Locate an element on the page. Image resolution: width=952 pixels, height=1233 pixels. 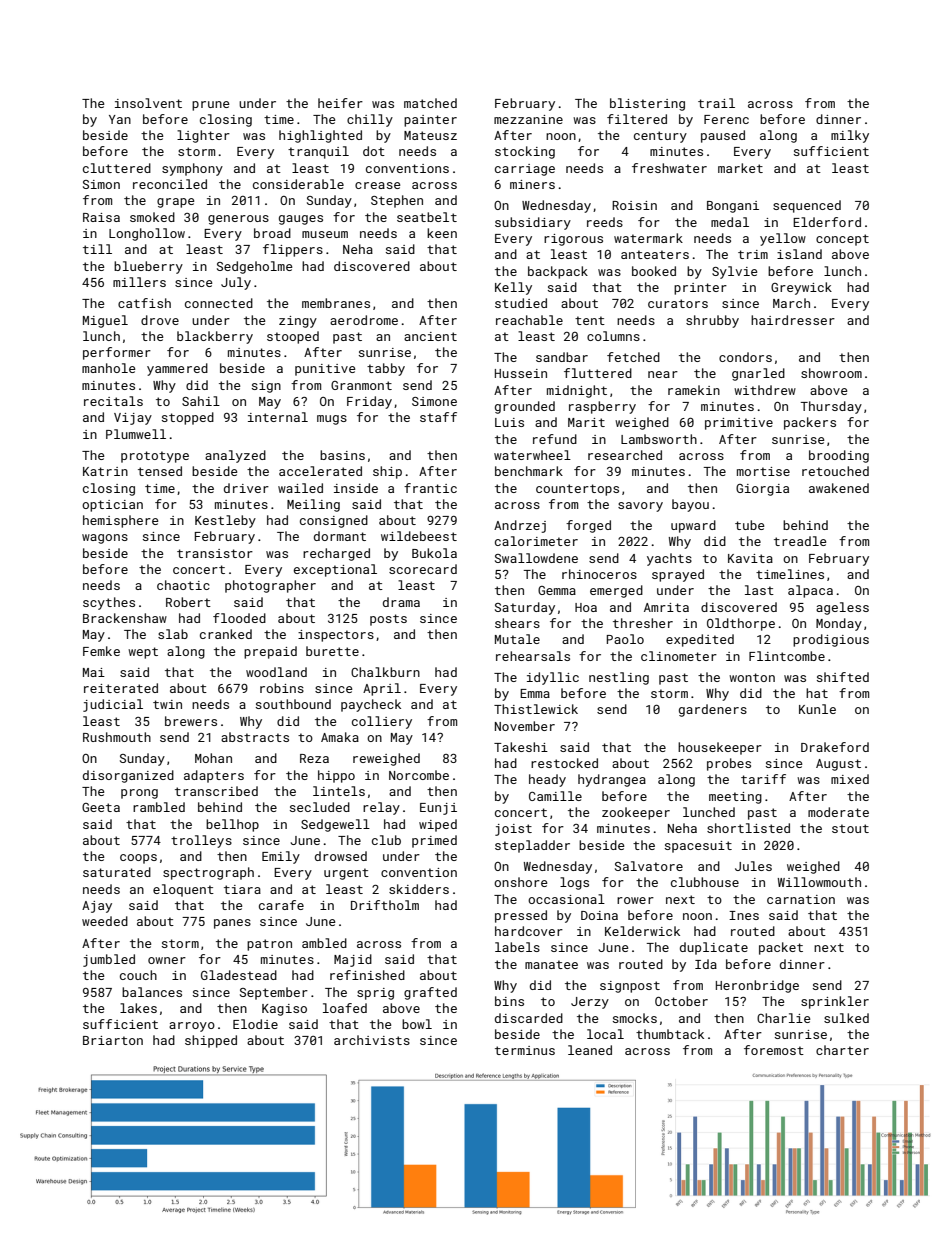
generous is located at coordinates (238, 220).
